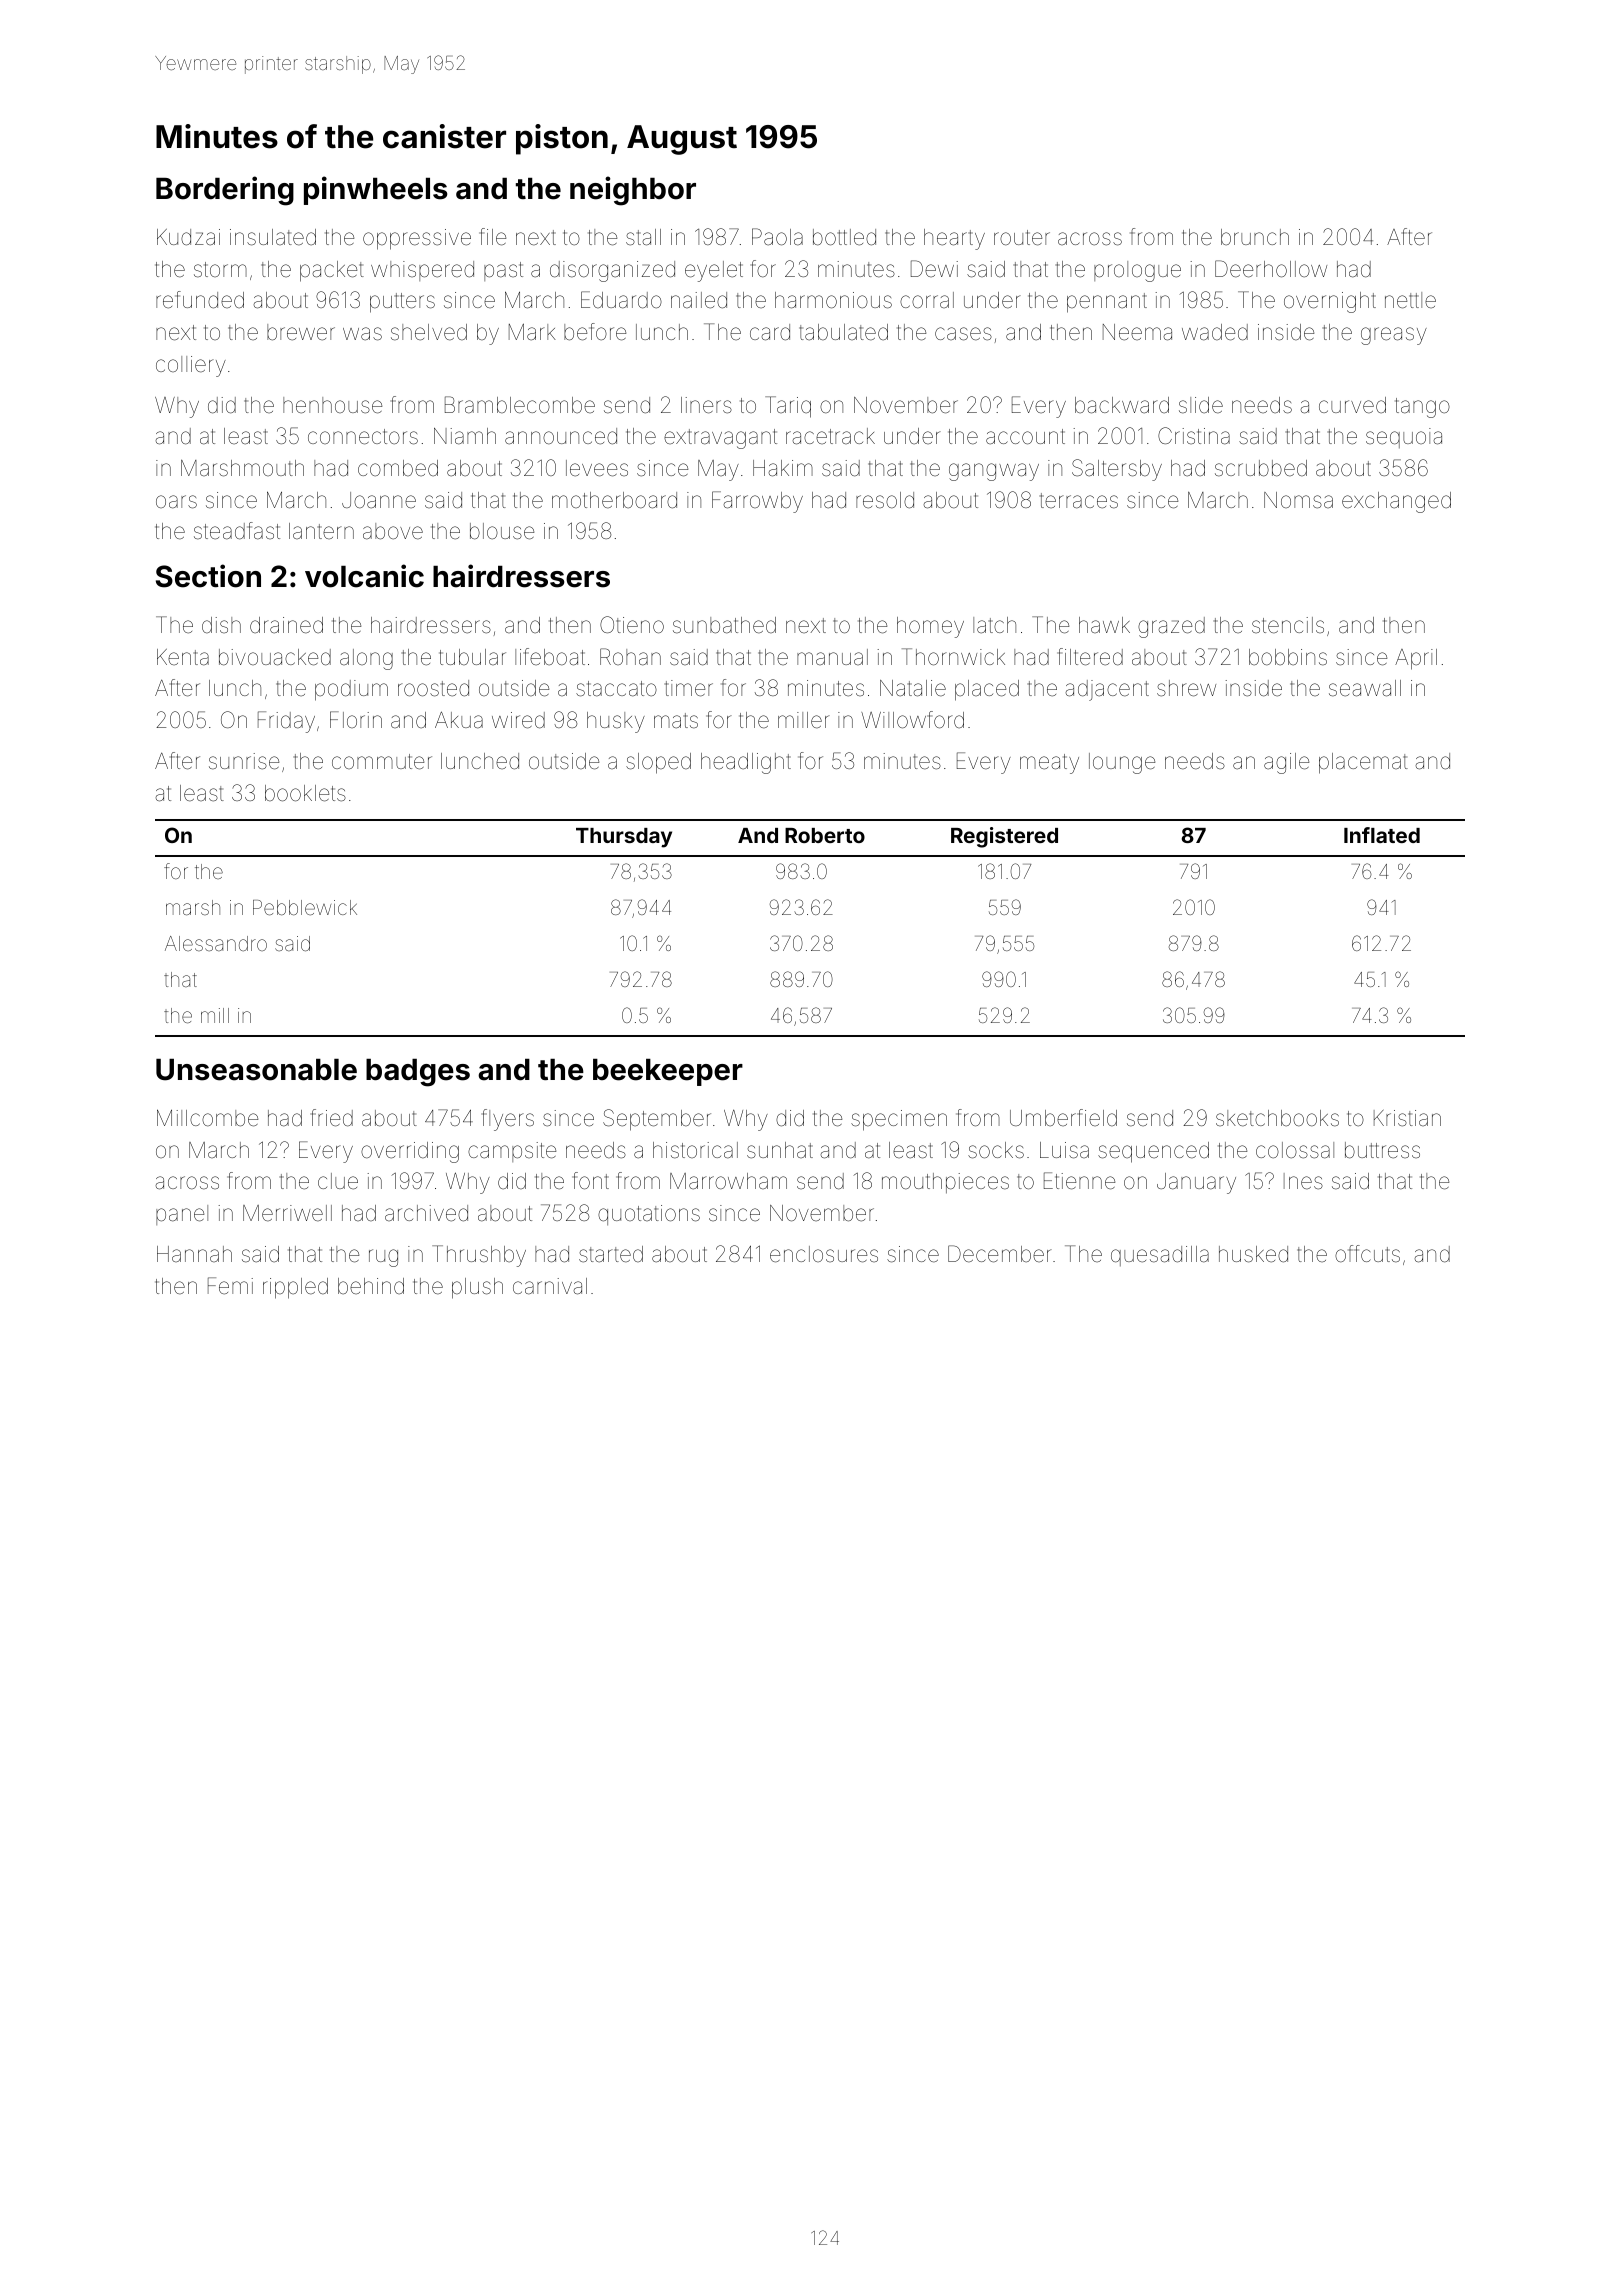 The height and width of the document is (2292, 1620). What do you see at coordinates (275, 657) in the document?
I see `bivouacked` at bounding box center [275, 657].
